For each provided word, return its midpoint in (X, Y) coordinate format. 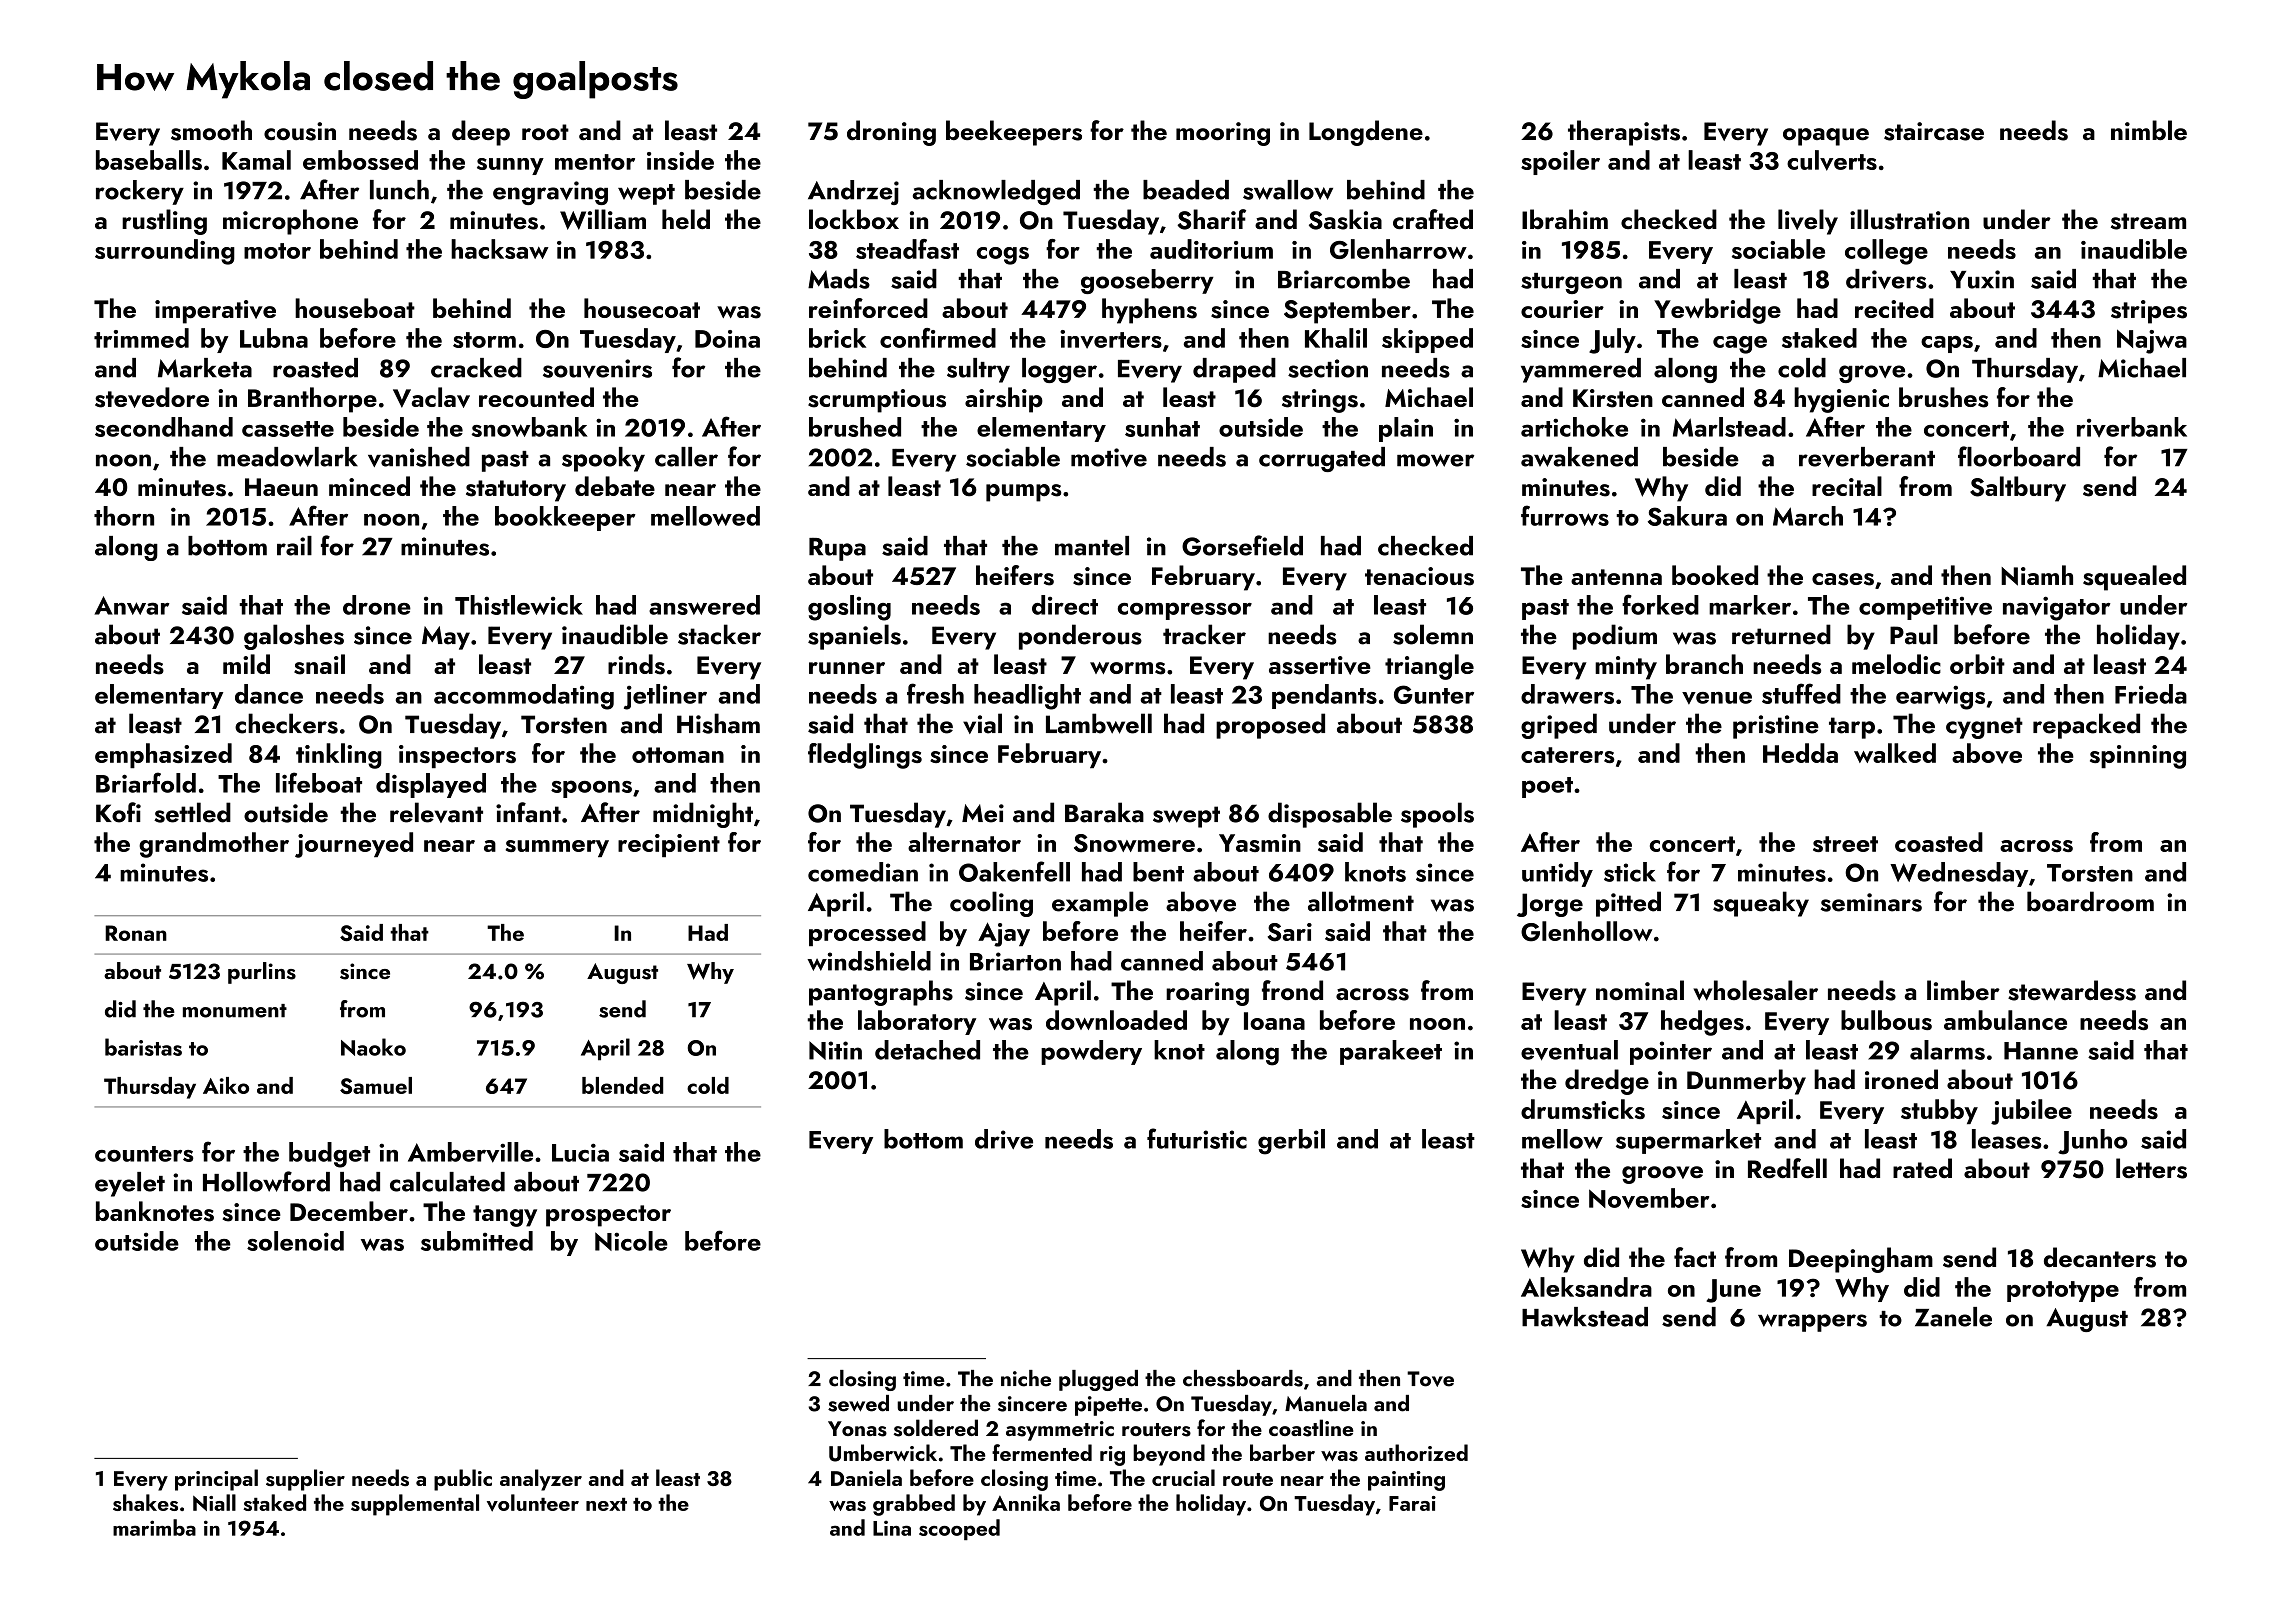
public (463, 1480)
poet (1547, 787)
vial (982, 723)
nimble (2149, 130)
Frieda (2151, 694)
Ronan (136, 933)
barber (1282, 1452)
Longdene (1366, 133)
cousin (300, 131)
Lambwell (1099, 723)
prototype (2063, 1291)
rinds (636, 664)
